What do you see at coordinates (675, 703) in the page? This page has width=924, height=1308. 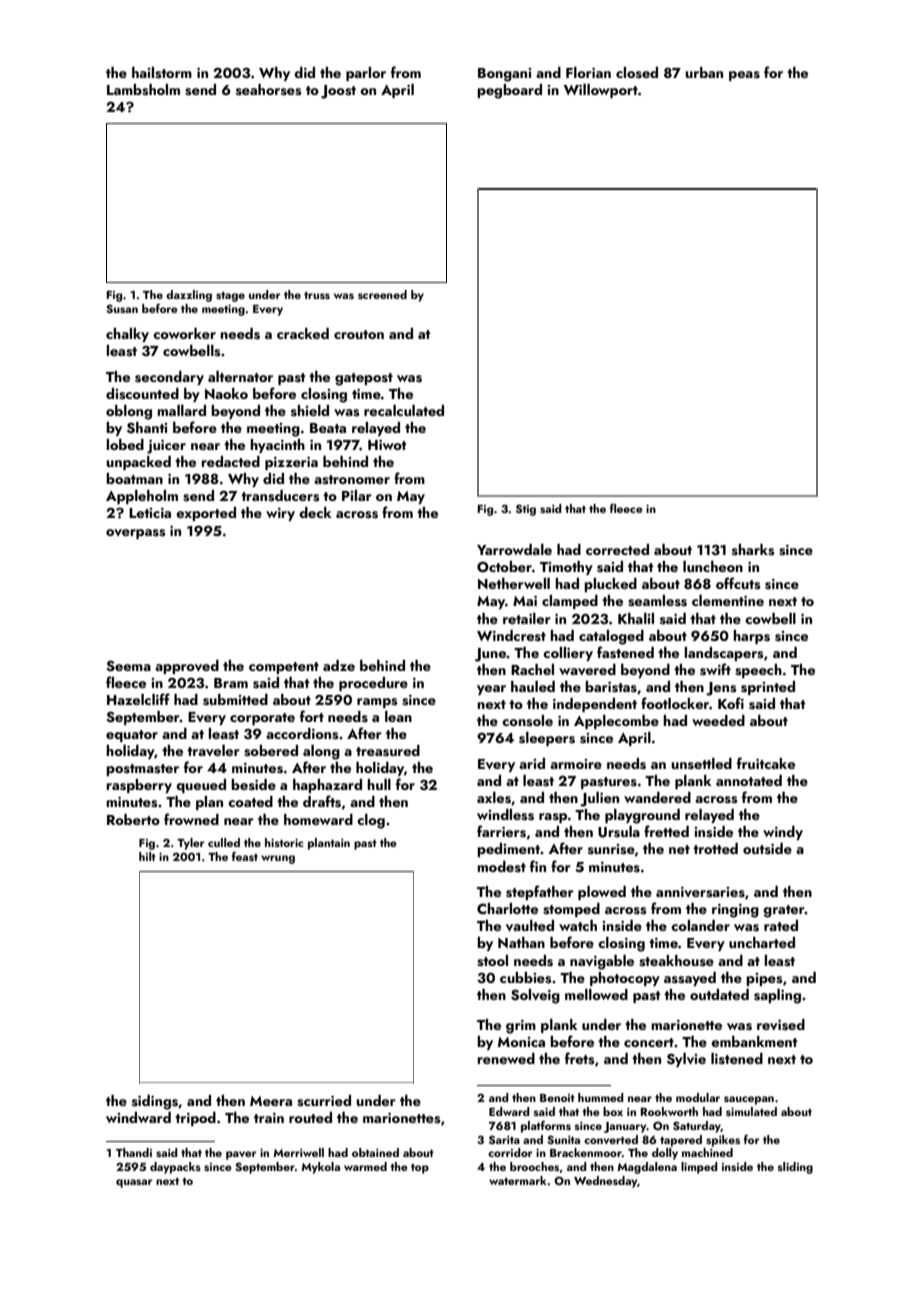 I see `footlocker` at bounding box center [675, 703].
